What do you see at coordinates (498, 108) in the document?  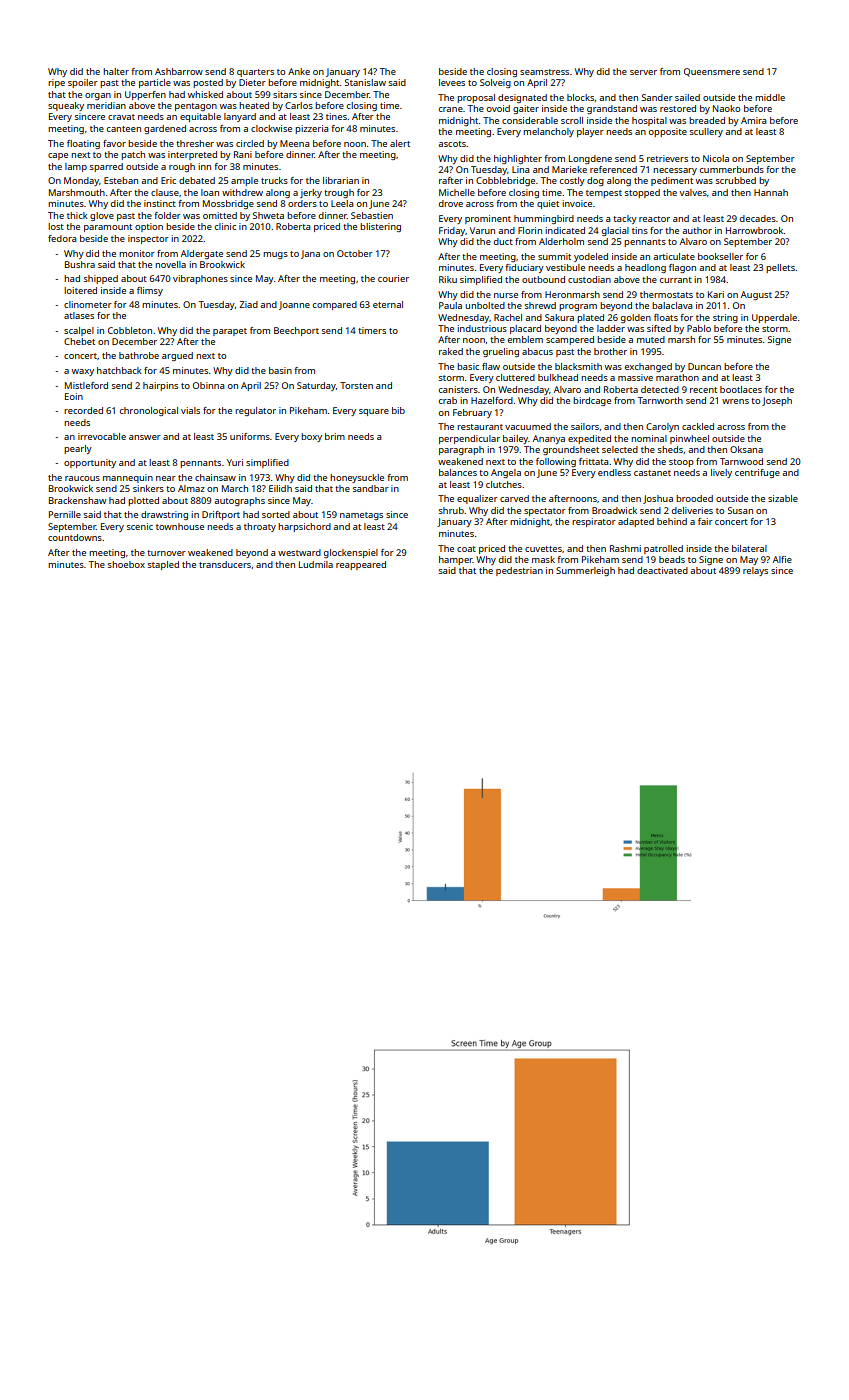 I see `ovoid` at bounding box center [498, 108].
